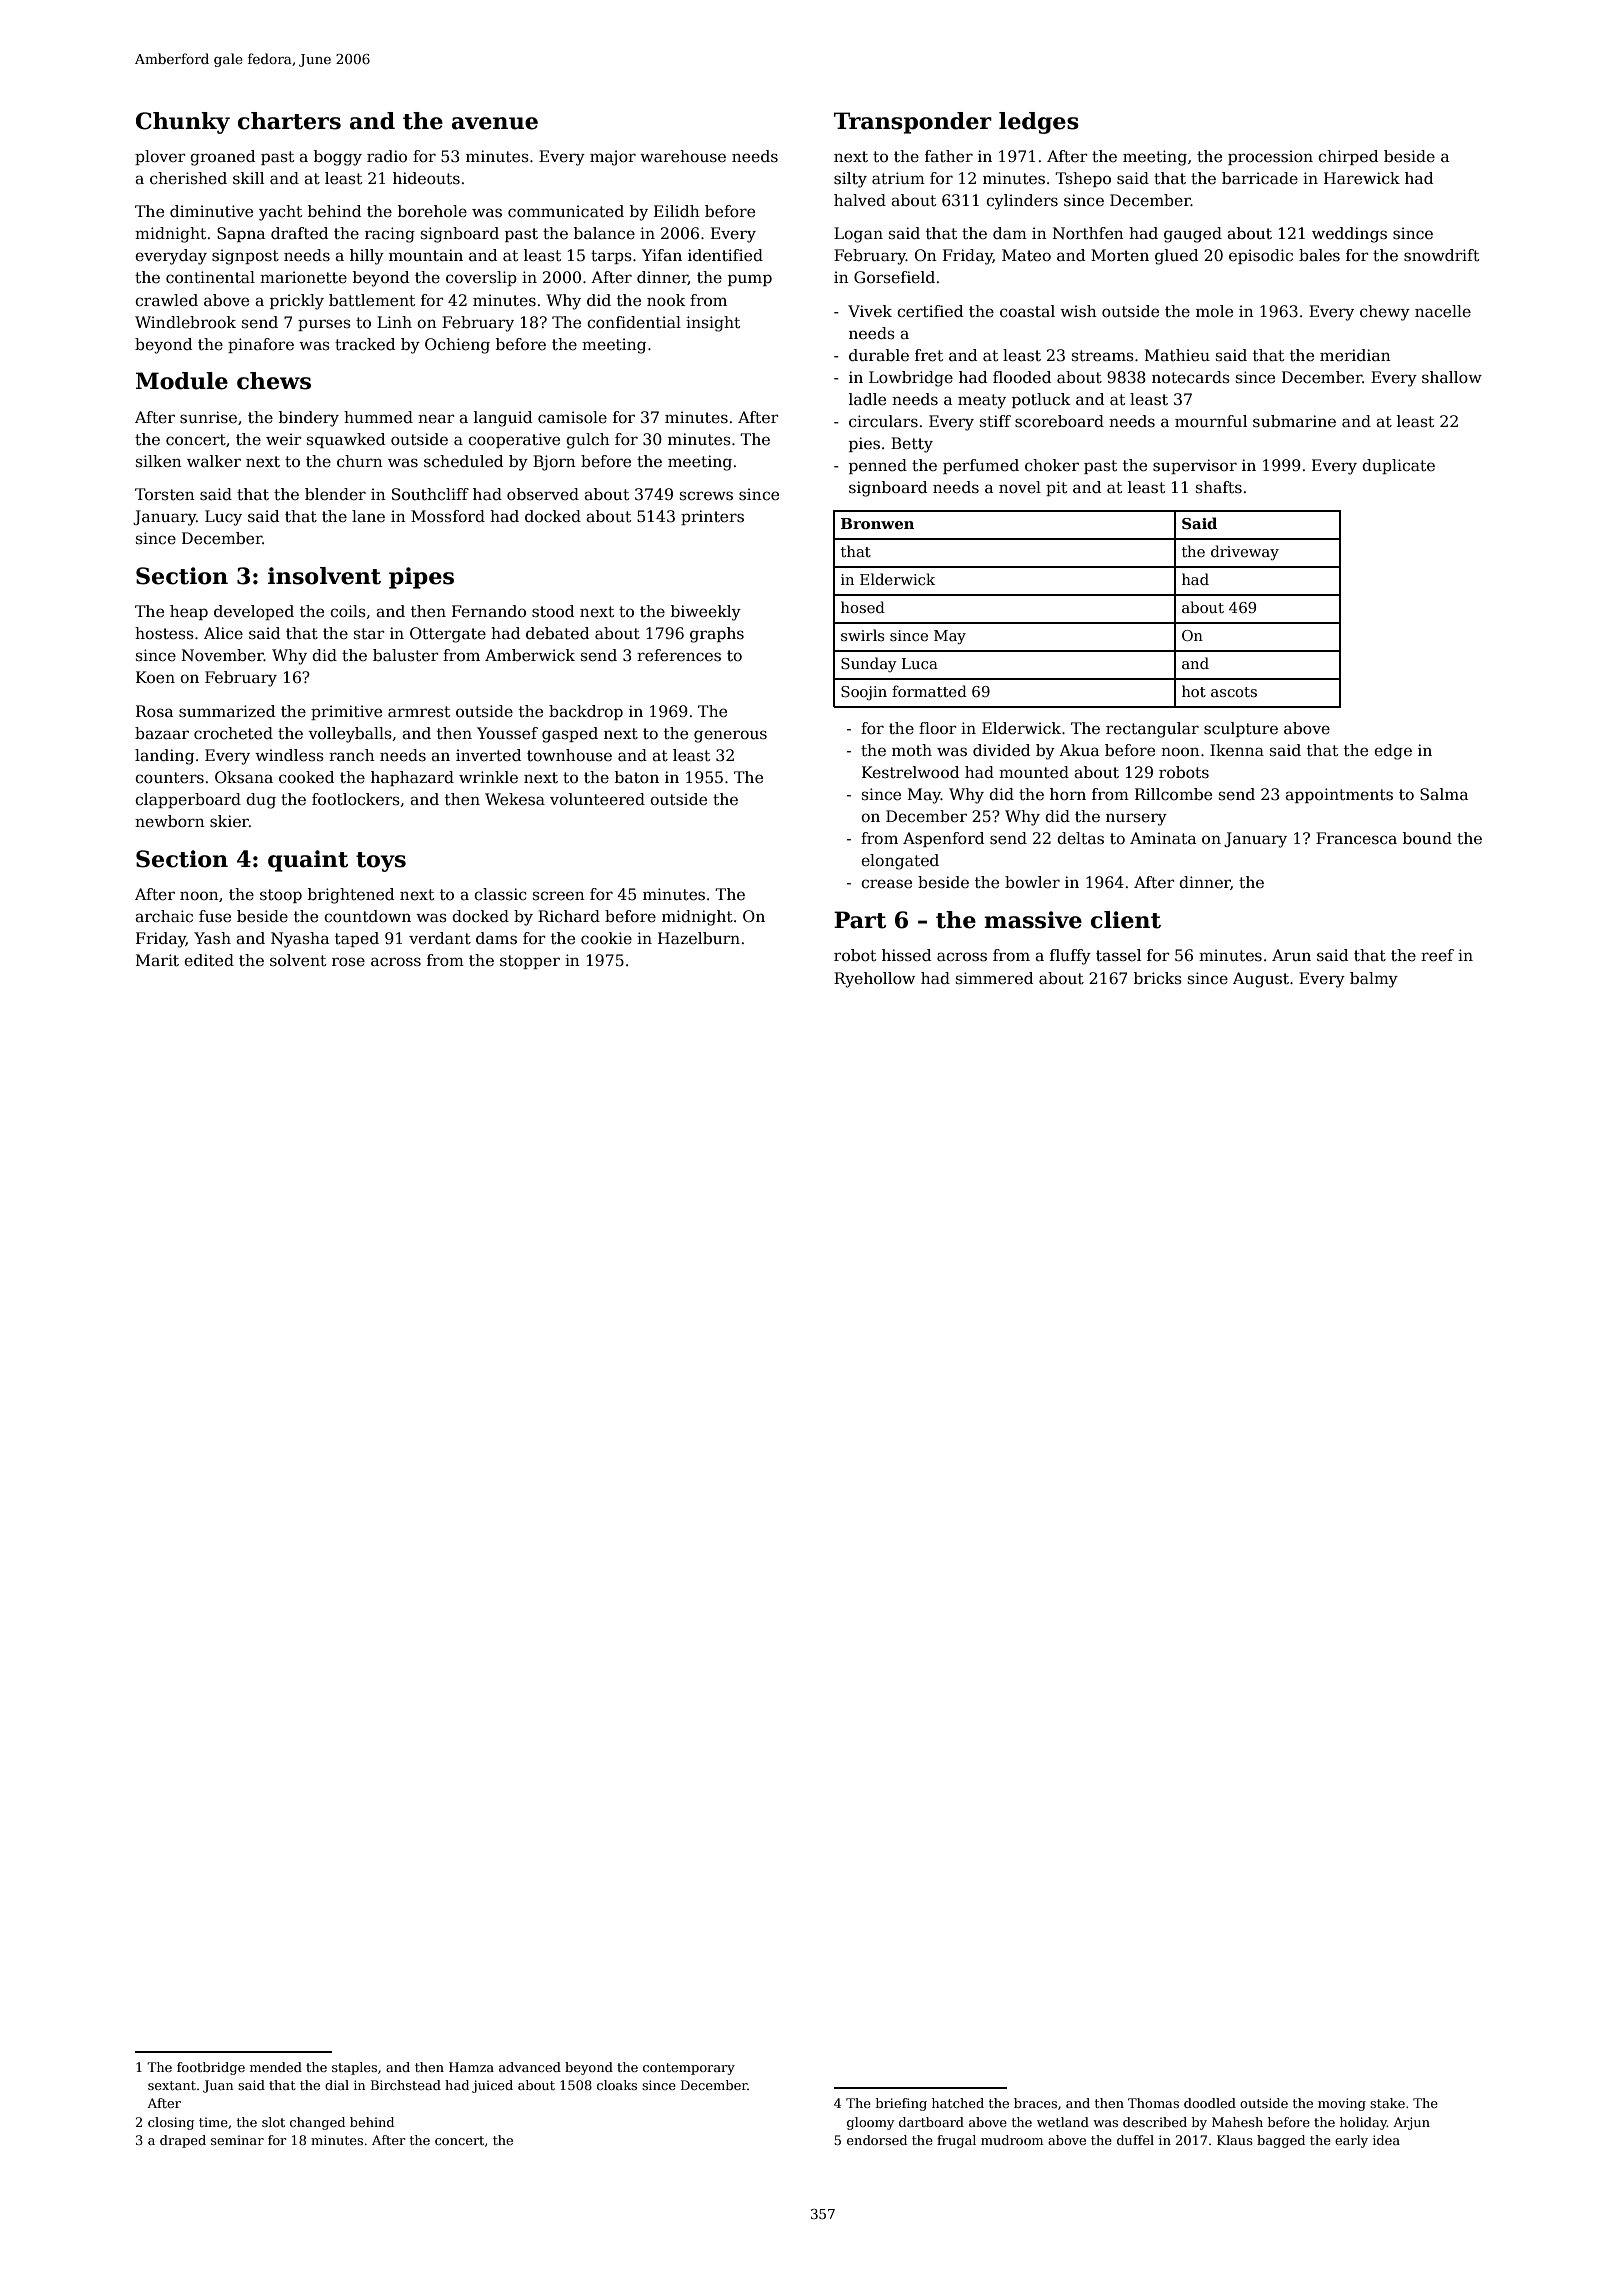  What do you see at coordinates (172, 2085) in the screenshot?
I see `sextant` at bounding box center [172, 2085].
